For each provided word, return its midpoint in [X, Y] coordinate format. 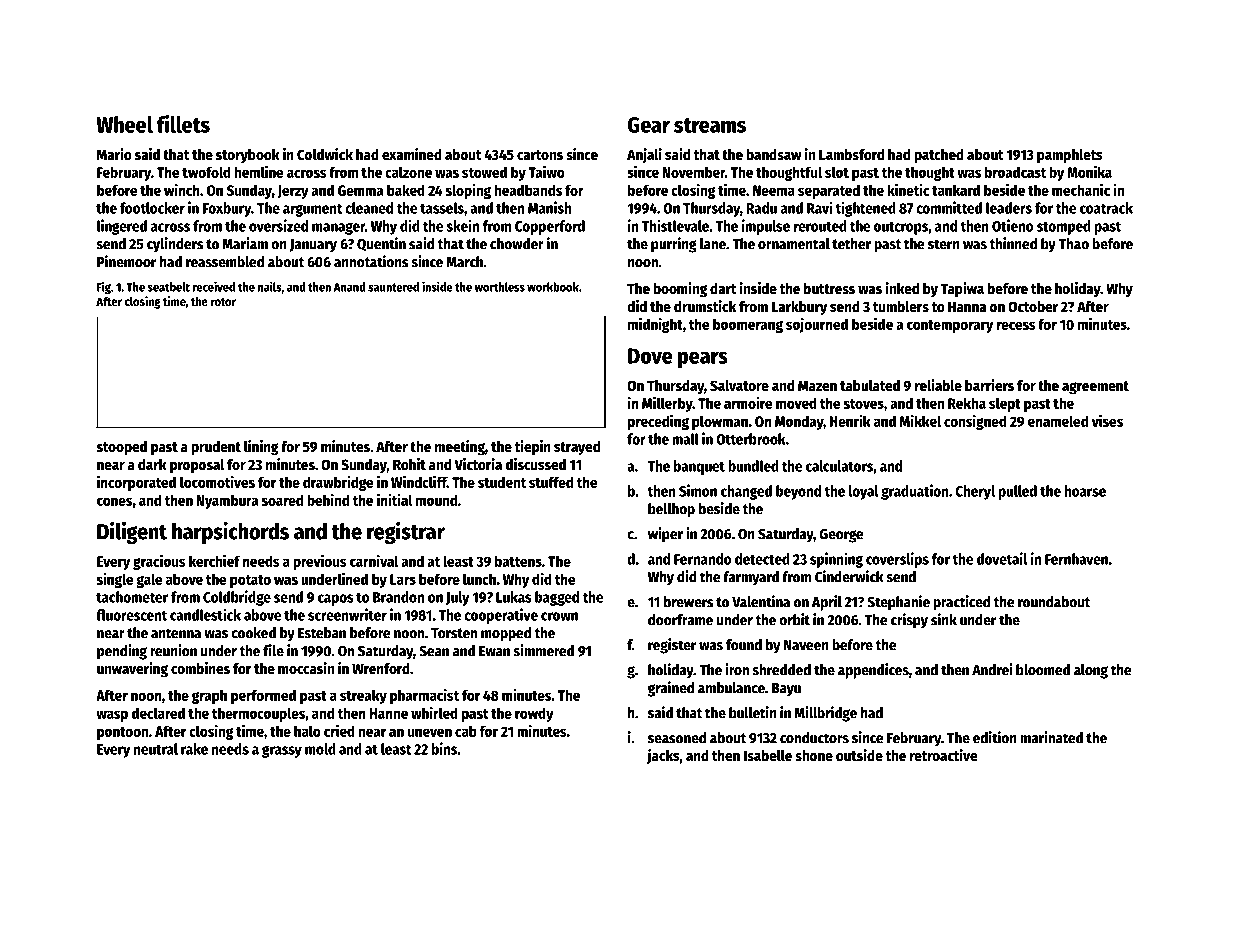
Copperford [550, 227]
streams [710, 125]
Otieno [1013, 225]
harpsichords [230, 532]
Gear [649, 125]
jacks [663, 756]
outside [859, 755]
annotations [371, 261]
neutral [156, 749]
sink [944, 619]
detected [762, 559]
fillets [183, 124]
